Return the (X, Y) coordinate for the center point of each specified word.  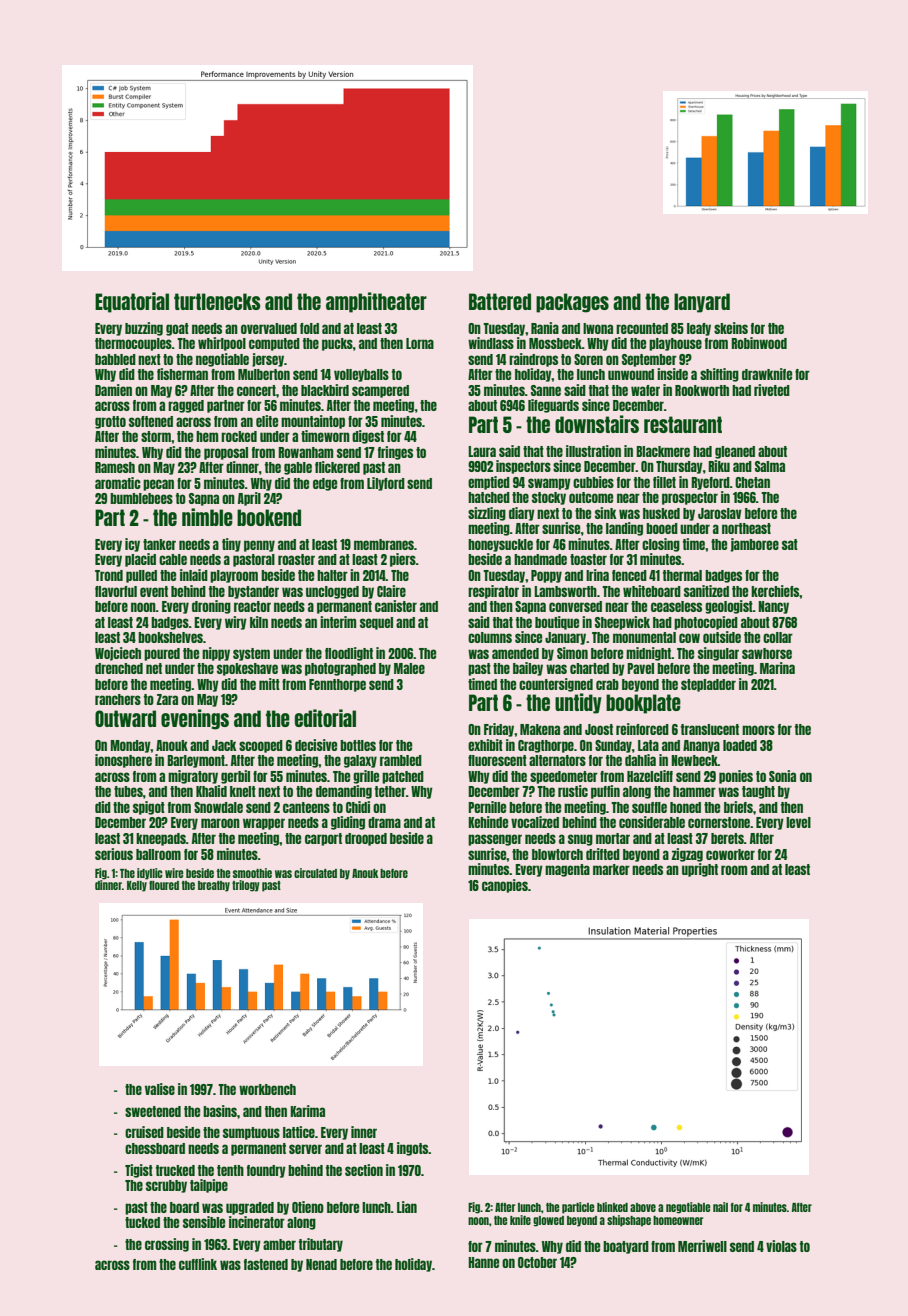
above (643, 1207)
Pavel (640, 668)
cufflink (198, 1264)
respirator (493, 592)
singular (718, 654)
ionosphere (123, 761)
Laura (482, 451)
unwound (631, 374)
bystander (253, 592)
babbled (115, 359)
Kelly (137, 886)
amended (515, 653)
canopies (505, 886)
